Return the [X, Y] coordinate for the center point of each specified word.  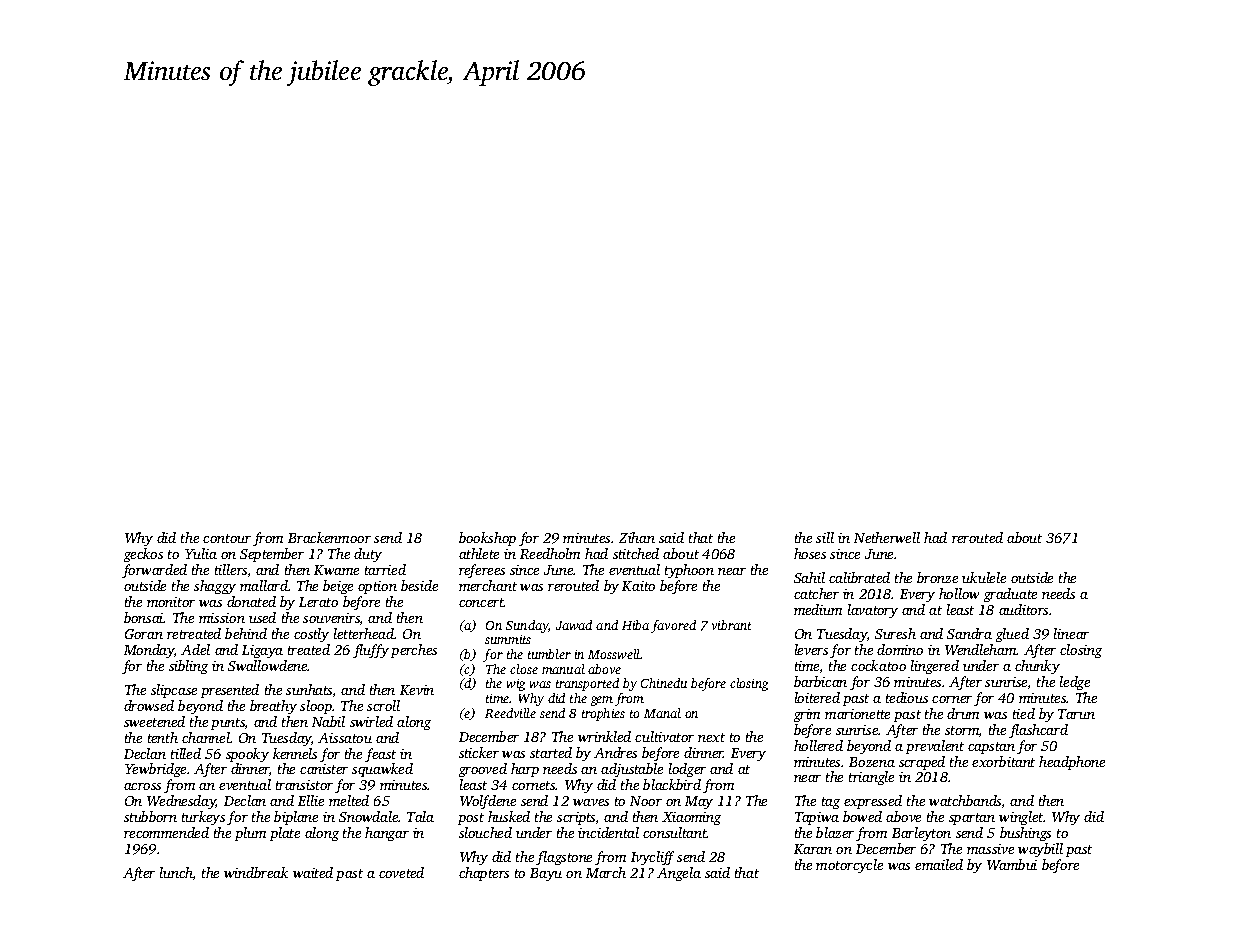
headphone [1072, 763]
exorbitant [1003, 761]
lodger [687, 770]
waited [313, 872]
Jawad [574, 625]
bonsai [144, 617]
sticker [479, 752]
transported [587, 684]
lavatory [873, 611]
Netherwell [887, 537]
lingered [935, 667]
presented [230, 691]
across [142, 786]
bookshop [487, 539]
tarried [385, 569]
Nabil [328, 721]
